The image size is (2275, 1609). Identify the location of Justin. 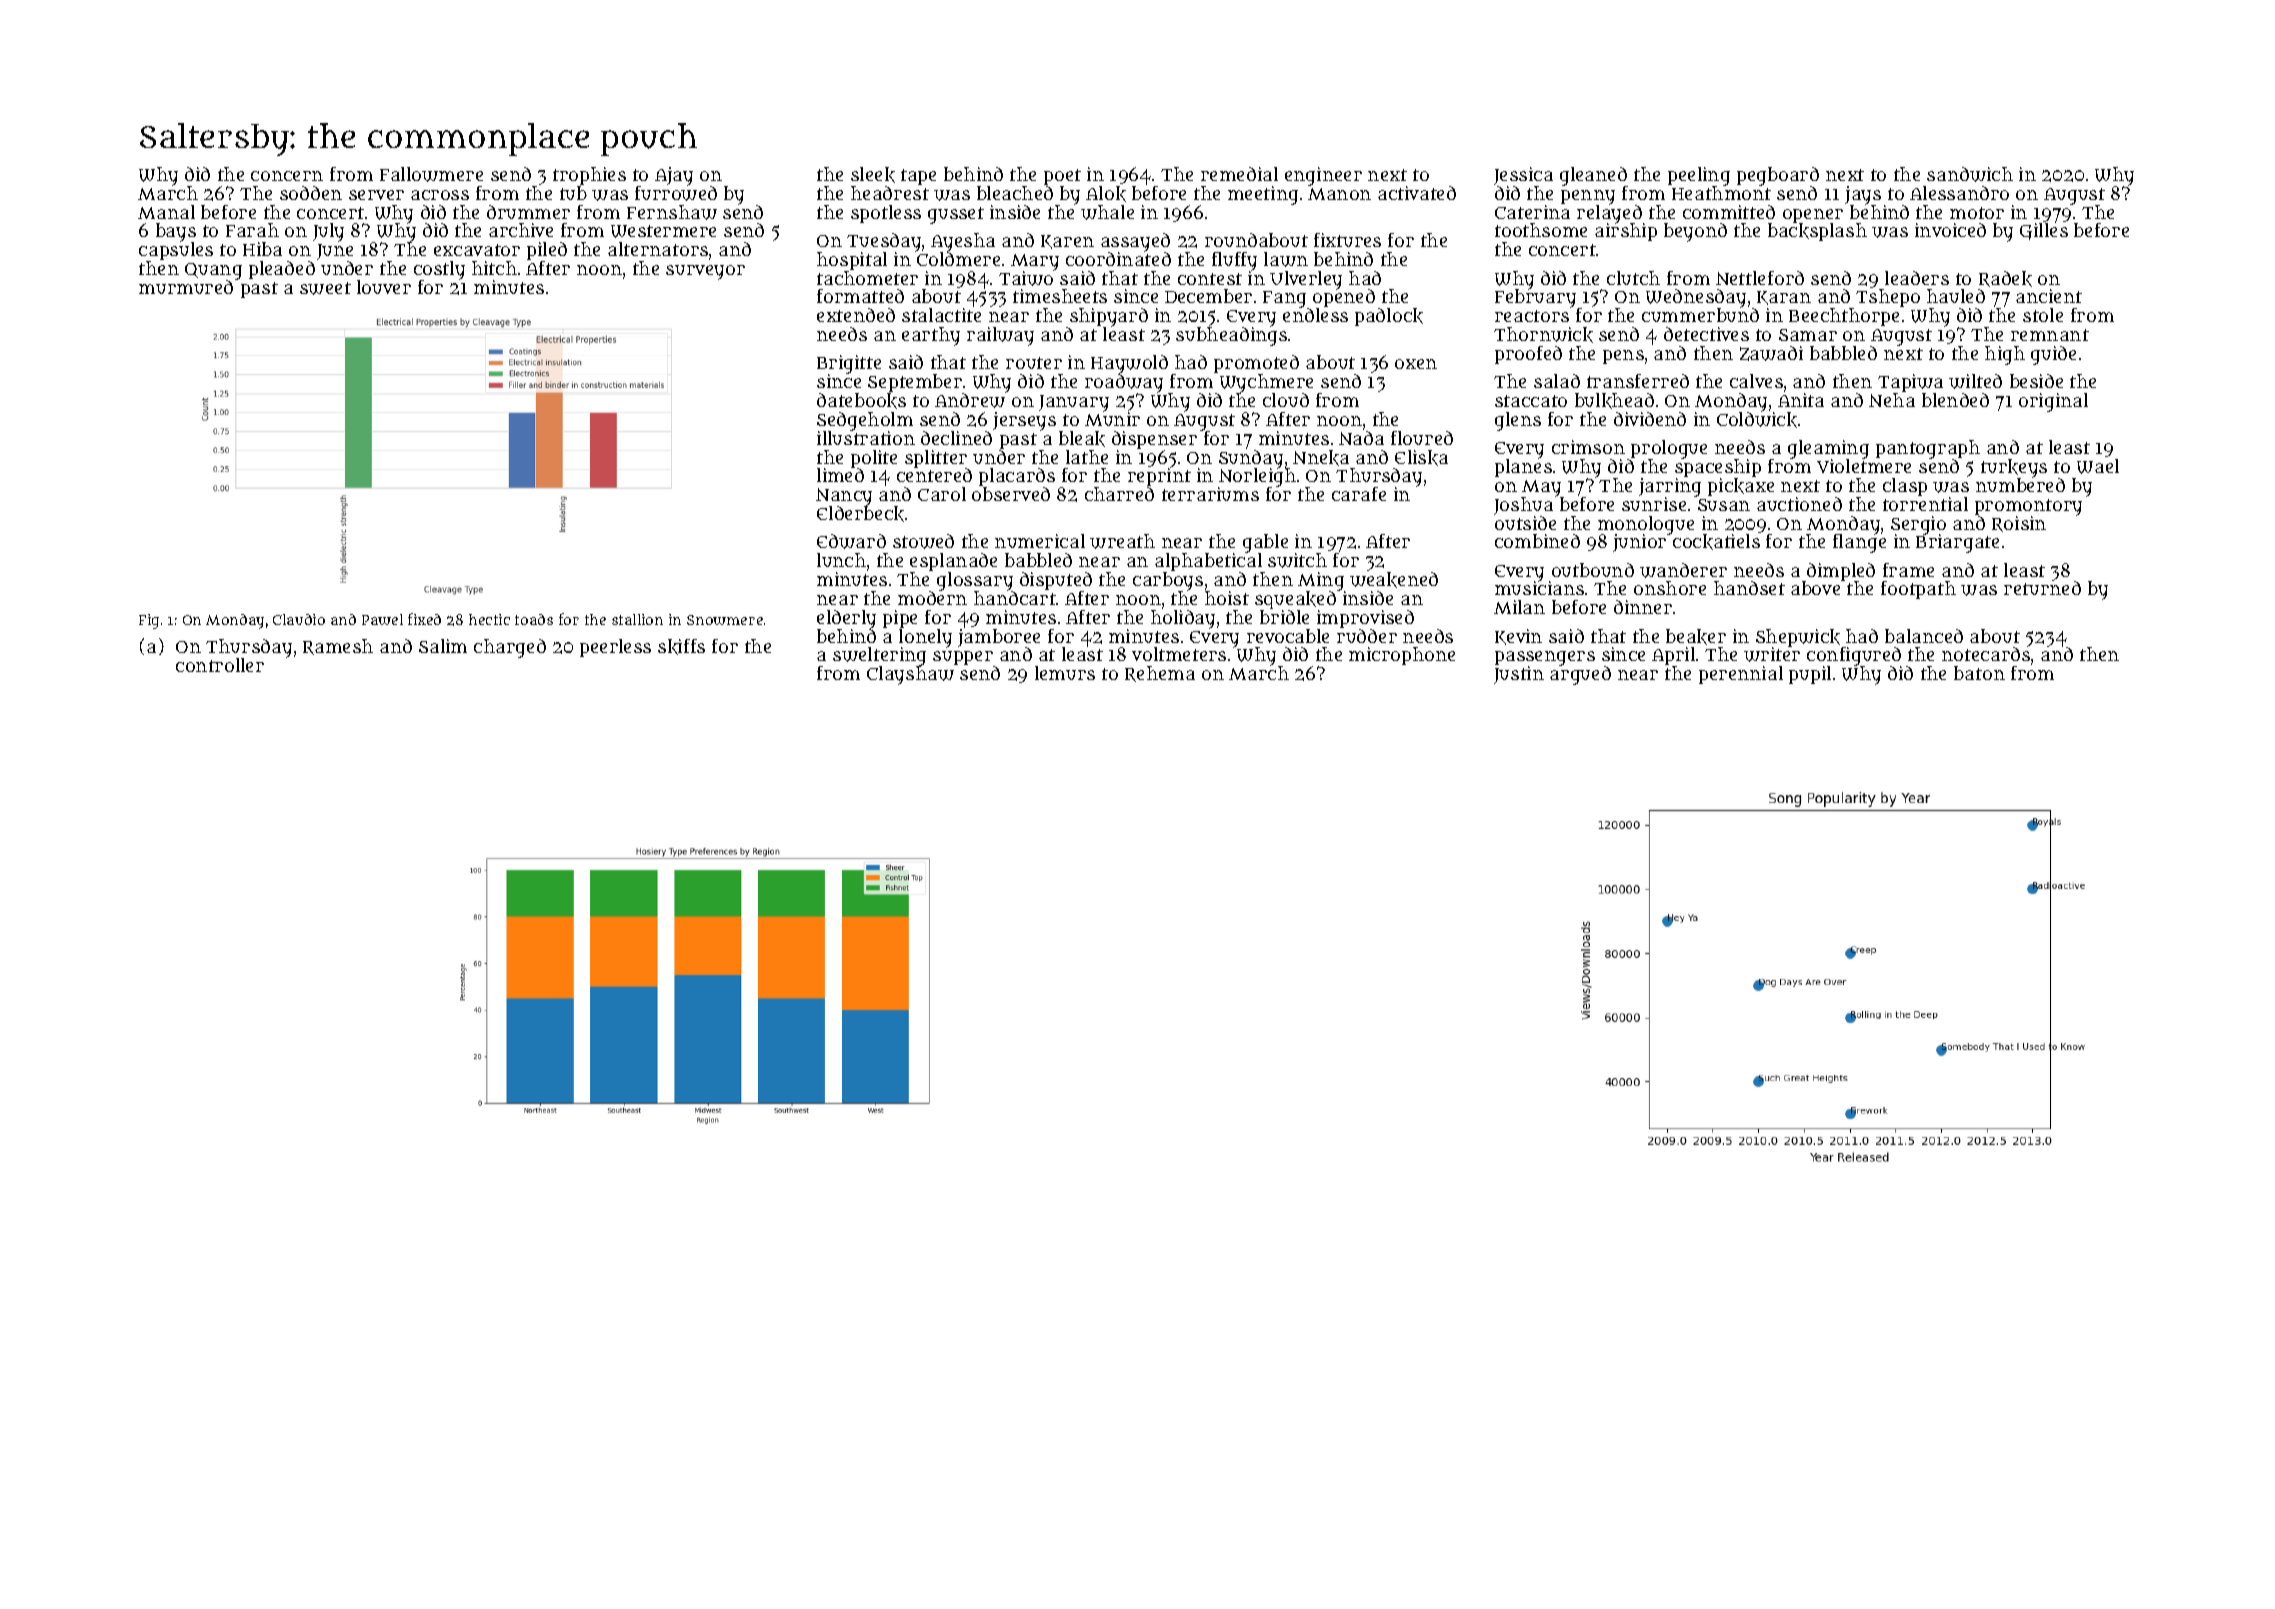
(1519, 675).
